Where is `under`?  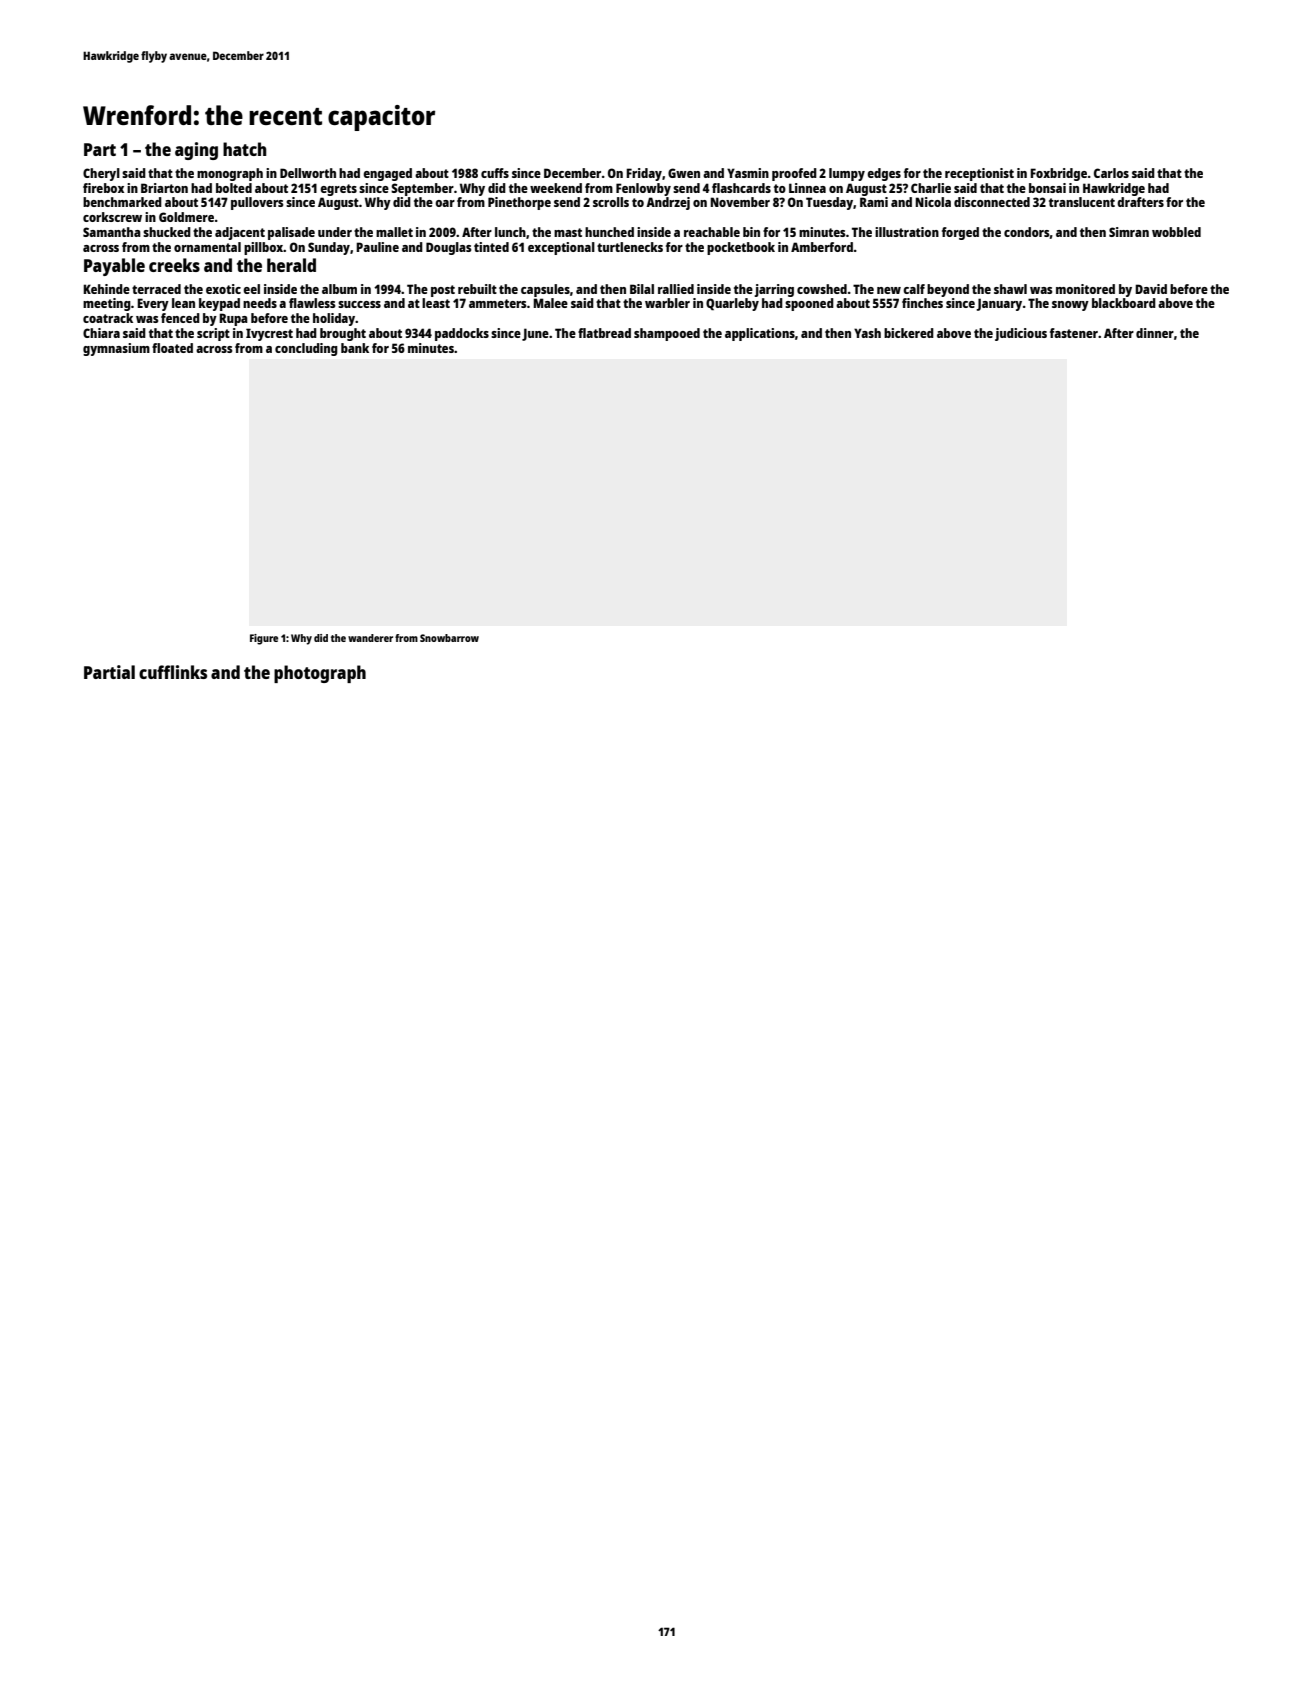 under is located at coordinates (335, 232).
